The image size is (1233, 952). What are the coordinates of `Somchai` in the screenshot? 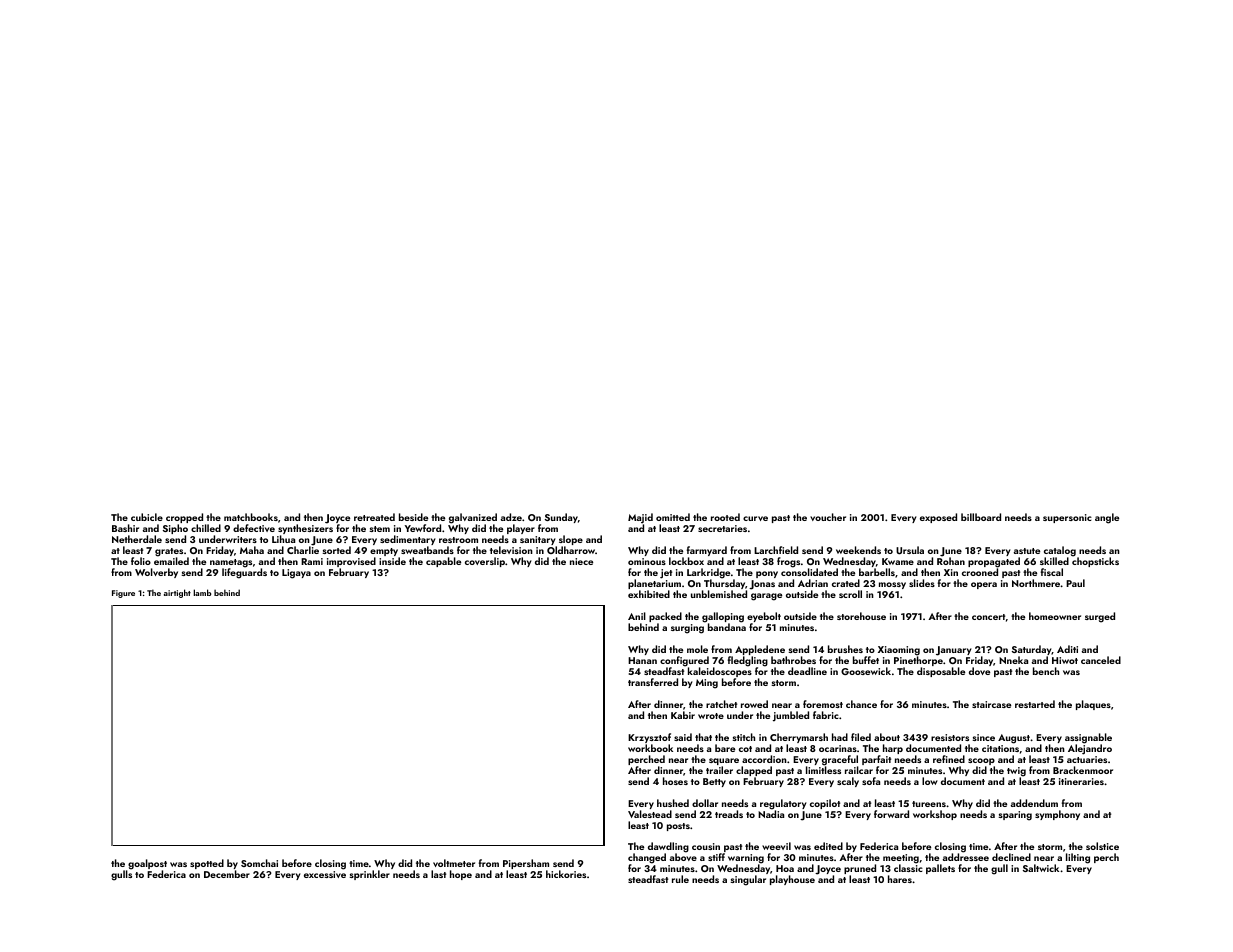 It's located at (259, 863).
